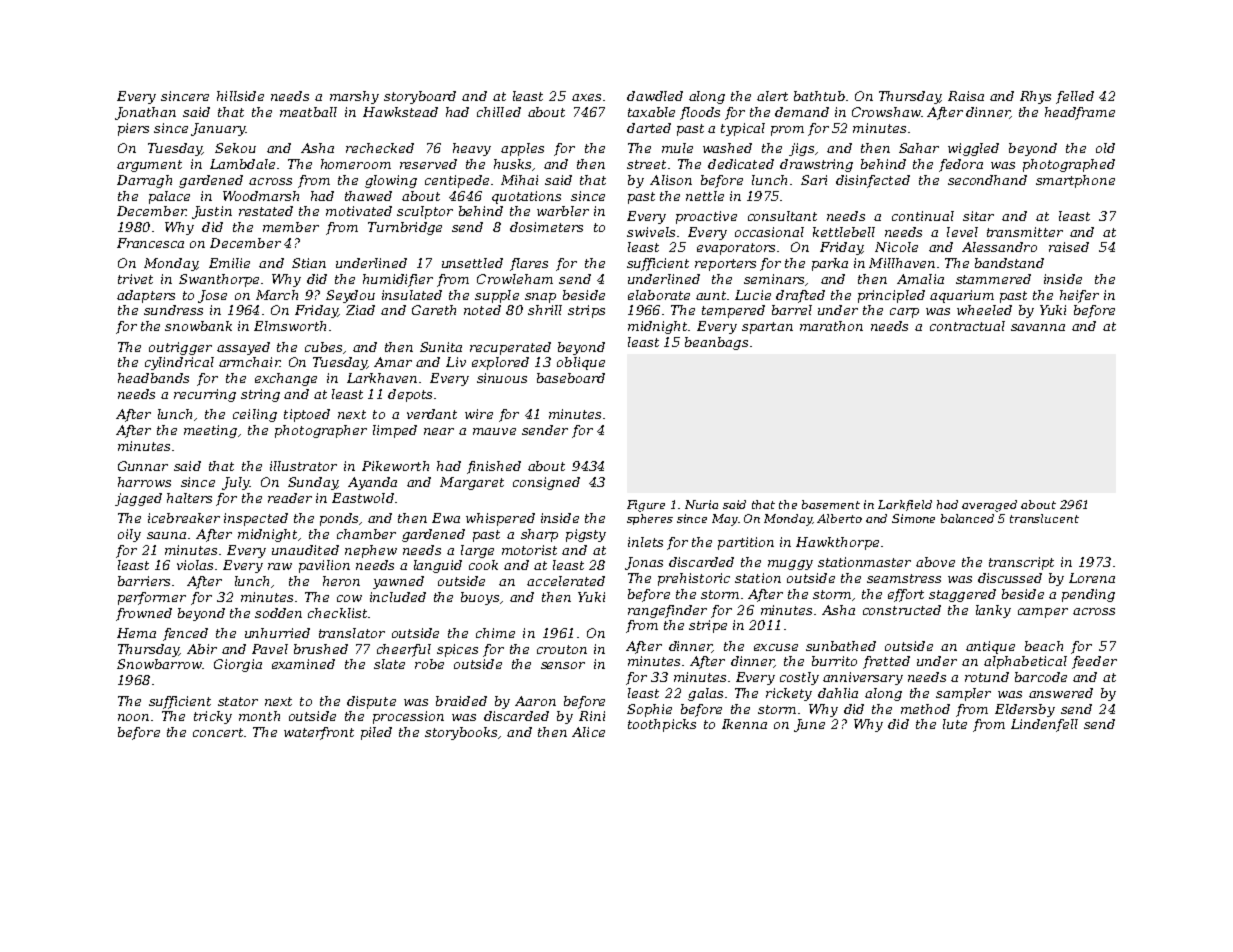 The image size is (1233, 952). Describe the element at coordinates (461, 733) in the screenshot. I see `storybooks` at that location.
